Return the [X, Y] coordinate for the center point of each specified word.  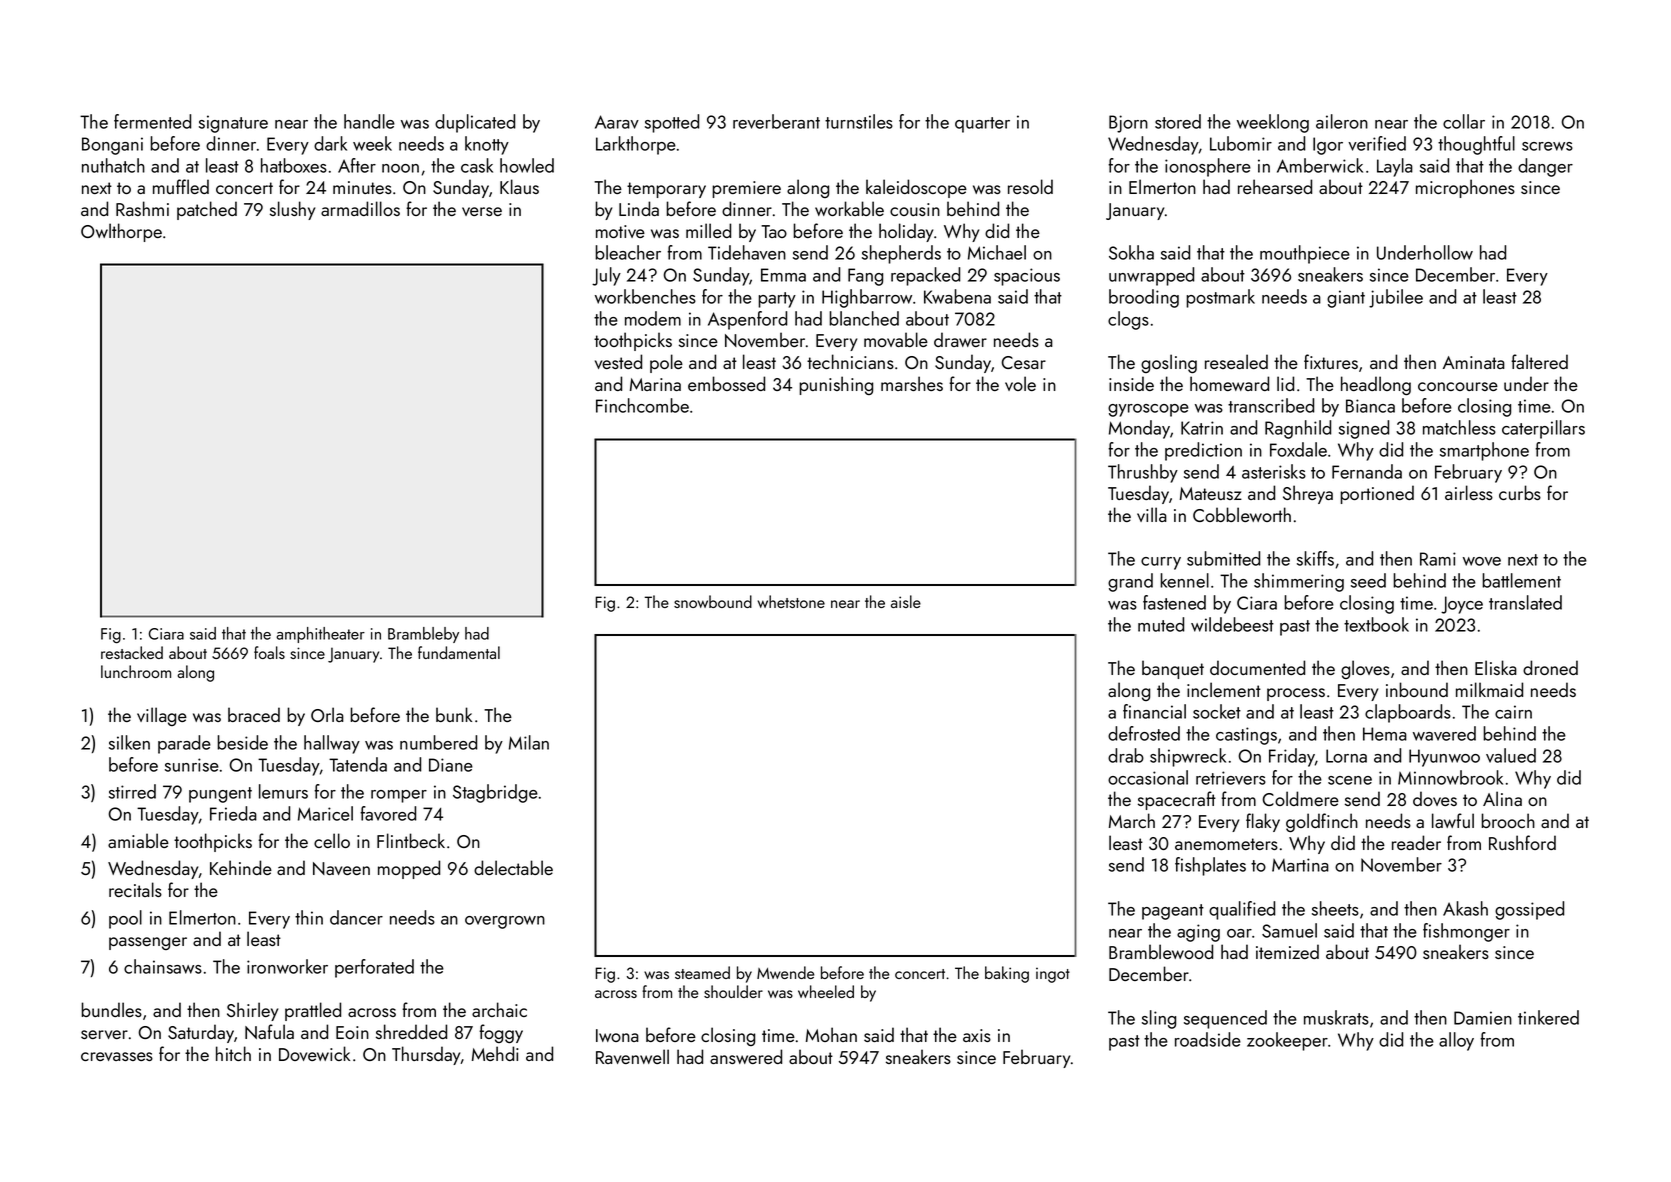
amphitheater [320, 635]
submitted [1223, 558]
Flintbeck [411, 840]
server [104, 1034]
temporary [666, 190]
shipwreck [1188, 757]
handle [369, 121]
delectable [513, 867]
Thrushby [1143, 473]
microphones [1465, 188]
